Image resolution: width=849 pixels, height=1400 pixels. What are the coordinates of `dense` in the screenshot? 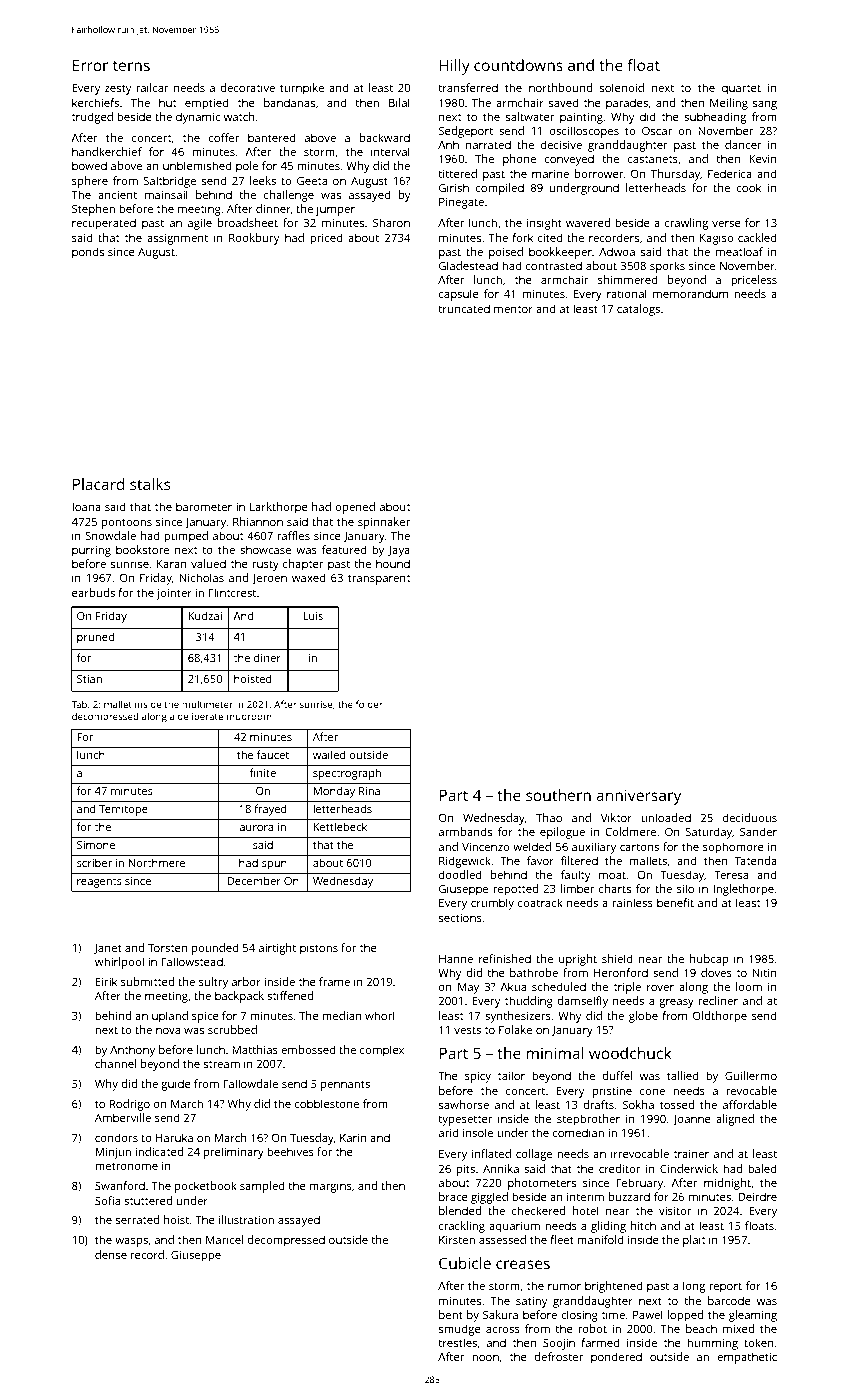 It's located at (111, 1254).
